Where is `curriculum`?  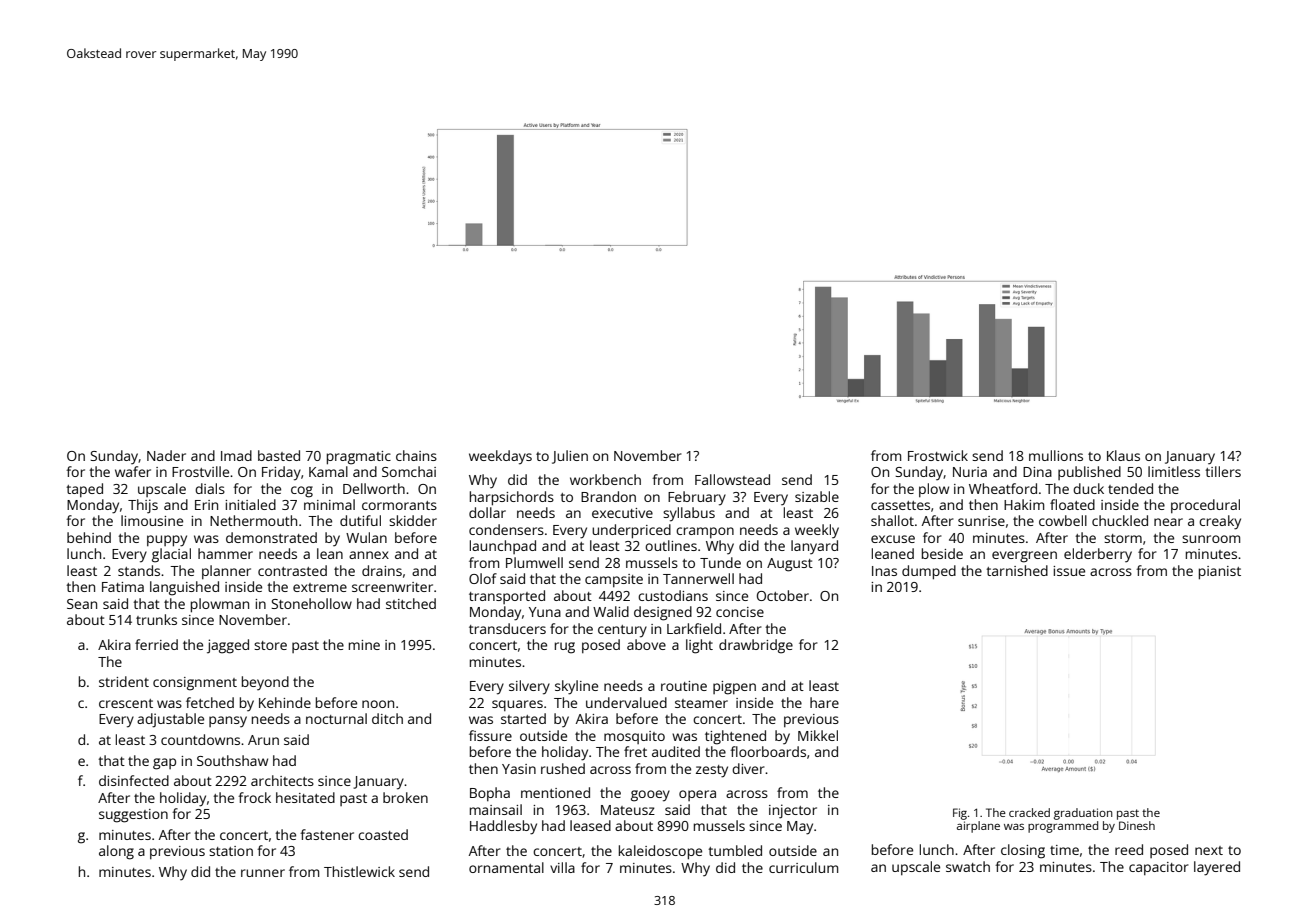 curriculum is located at coordinates (803, 867).
